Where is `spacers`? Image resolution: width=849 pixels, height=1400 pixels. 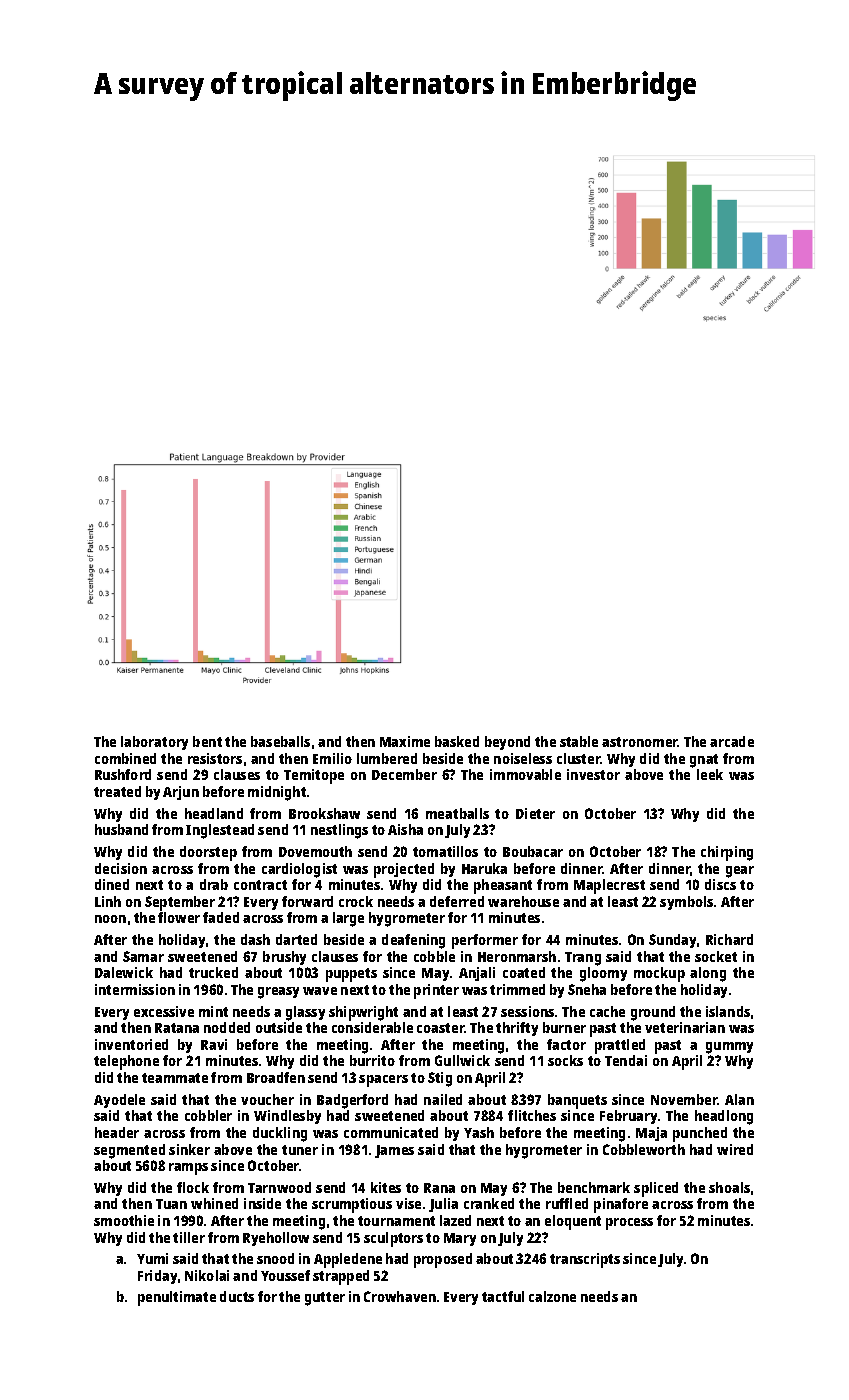
spacers is located at coordinates (383, 1081).
